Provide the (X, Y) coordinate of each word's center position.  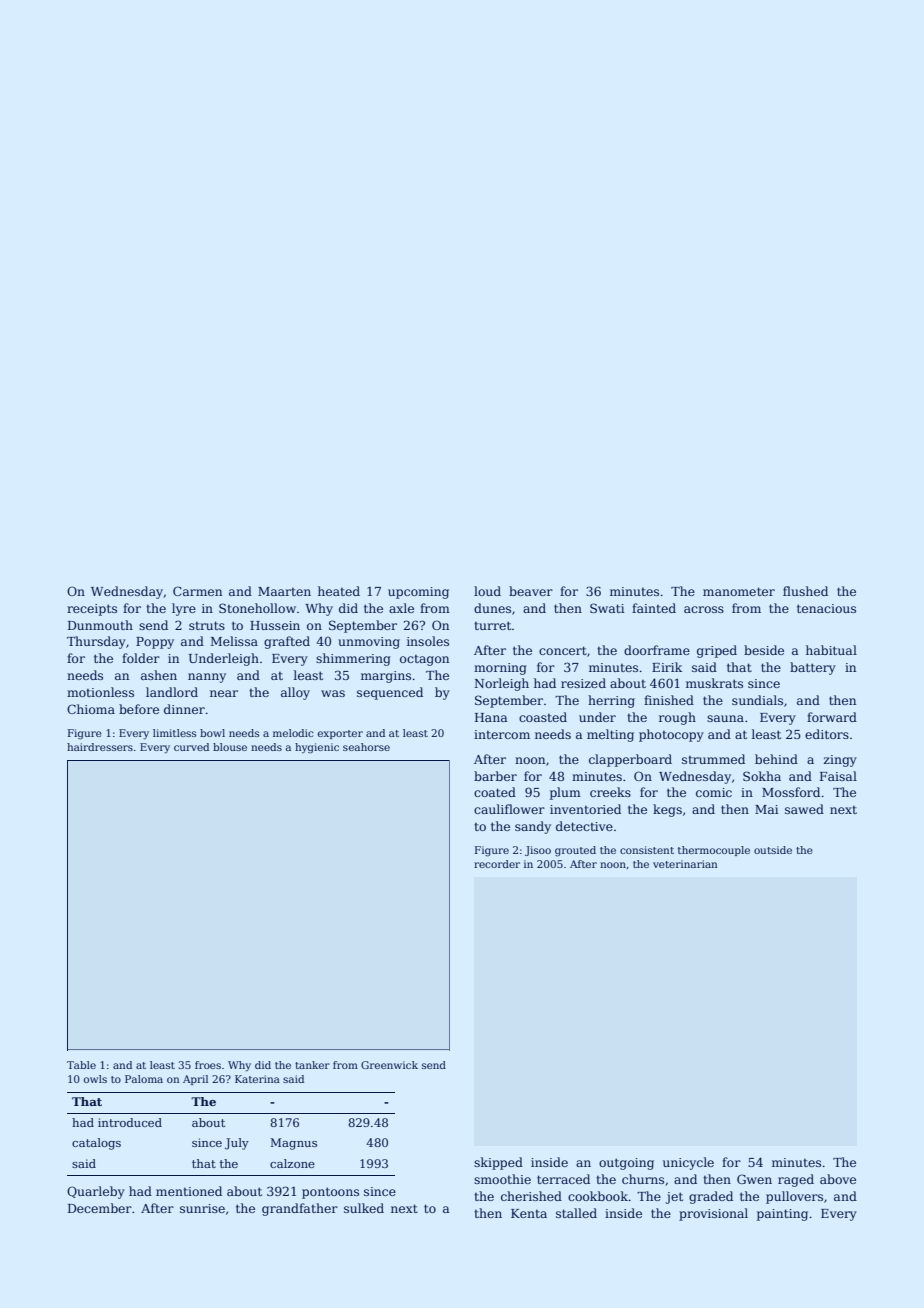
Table (81, 1065)
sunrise (202, 1208)
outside (773, 850)
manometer (739, 591)
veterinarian (685, 864)
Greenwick (389, 1065)
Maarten (284, 591)
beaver (531, 591)
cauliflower (509, 809)
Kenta (529, 1213)
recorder (497, 864)
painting (782, 1215)
